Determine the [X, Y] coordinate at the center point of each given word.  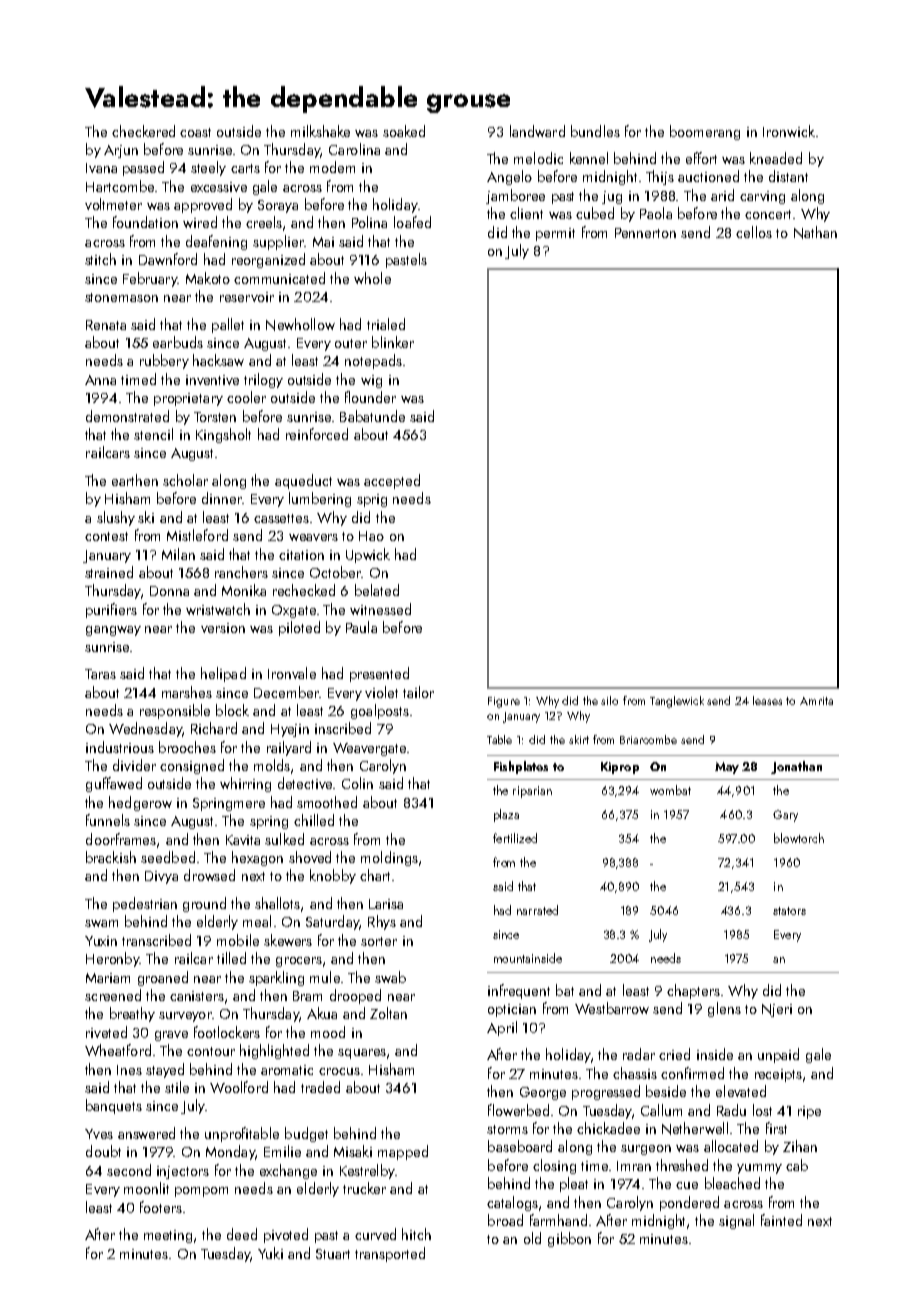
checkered [143, 131]
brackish [111, 857]
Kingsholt [223, 435]
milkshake [320, 131]
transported [390, 1254]
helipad [223, 674]
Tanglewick [677, 702]
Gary [785, 816]
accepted [392, 481]
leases [767, 700]
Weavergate [369, 749]
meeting [168, 1236]
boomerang [705, 132]
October [335, 572]
